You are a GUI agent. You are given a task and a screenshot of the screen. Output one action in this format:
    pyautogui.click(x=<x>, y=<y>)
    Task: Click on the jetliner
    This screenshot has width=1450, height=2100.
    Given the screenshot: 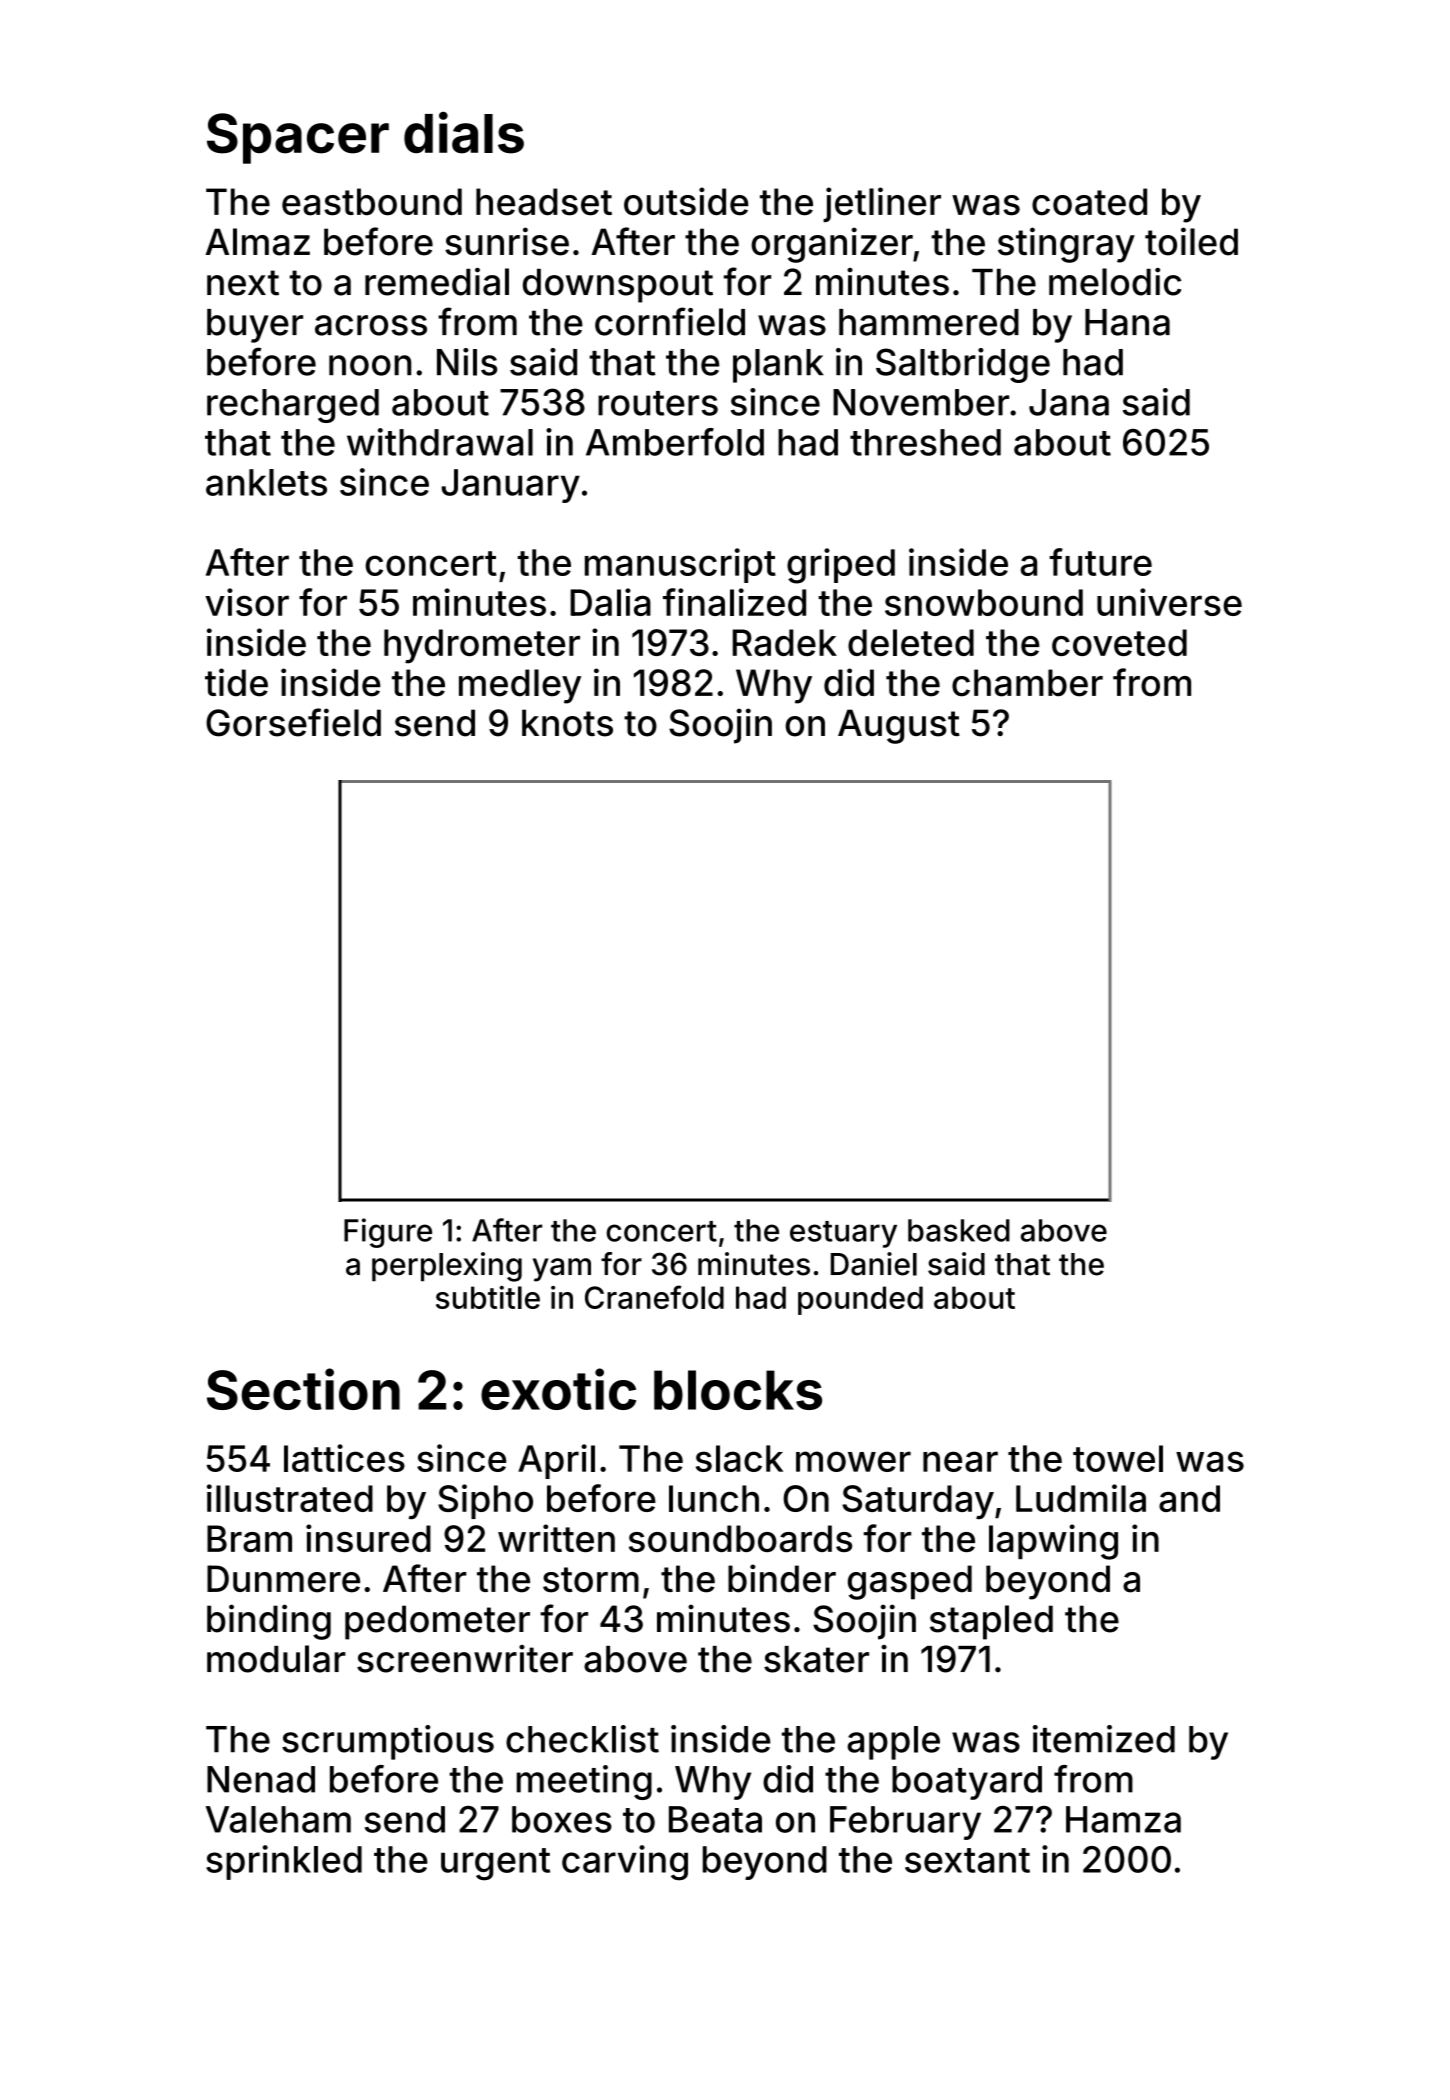 What is the action you would take?
    pyautogui.click(x=882, y=205)
